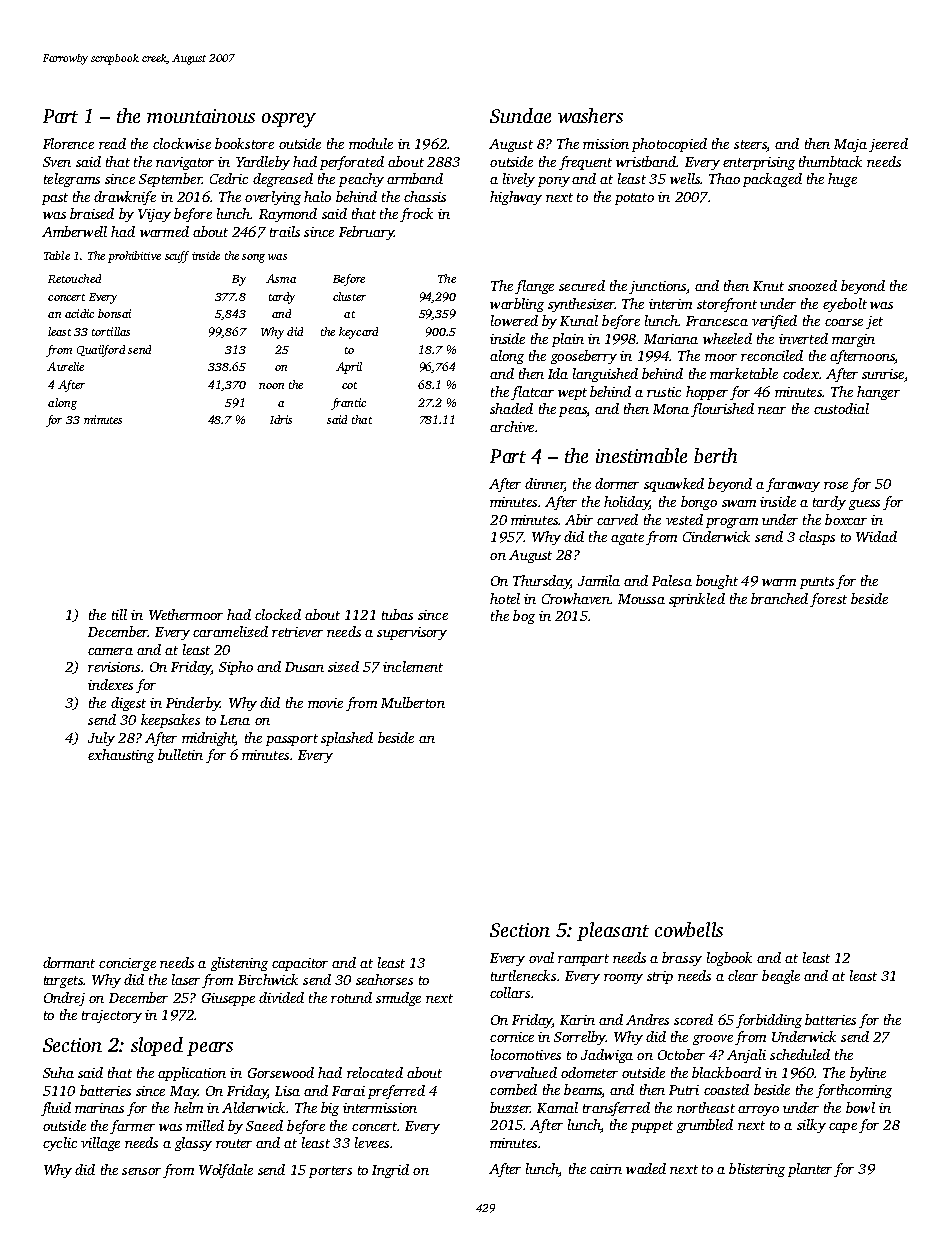 This screenshot has width=952, height=1233. What do you see at coordinates (605, 375) in the screenshot?
I see `languished` at bounding box center [605, 375].
